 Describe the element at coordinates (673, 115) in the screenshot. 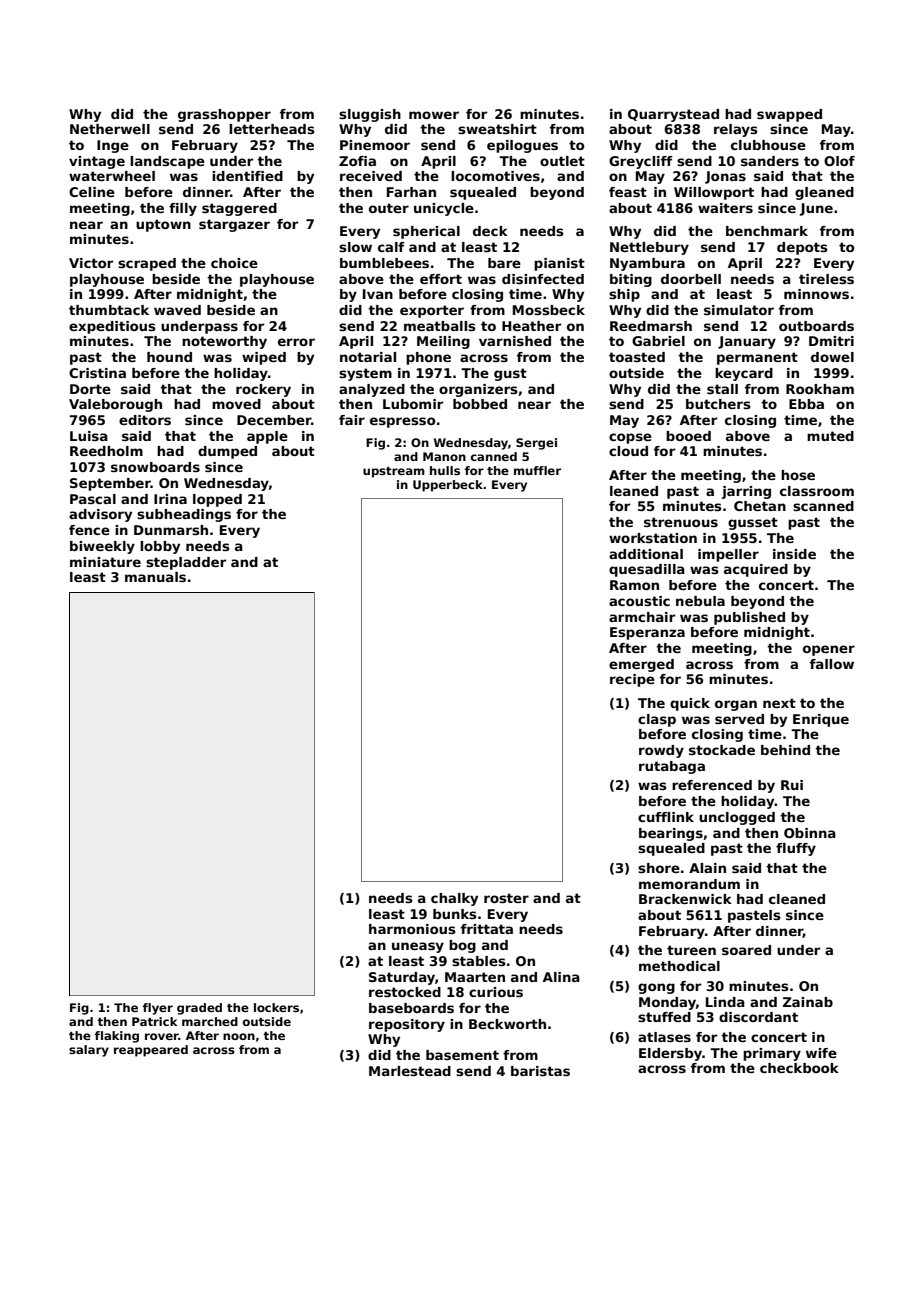

I see `Quarrystead` at that location.
